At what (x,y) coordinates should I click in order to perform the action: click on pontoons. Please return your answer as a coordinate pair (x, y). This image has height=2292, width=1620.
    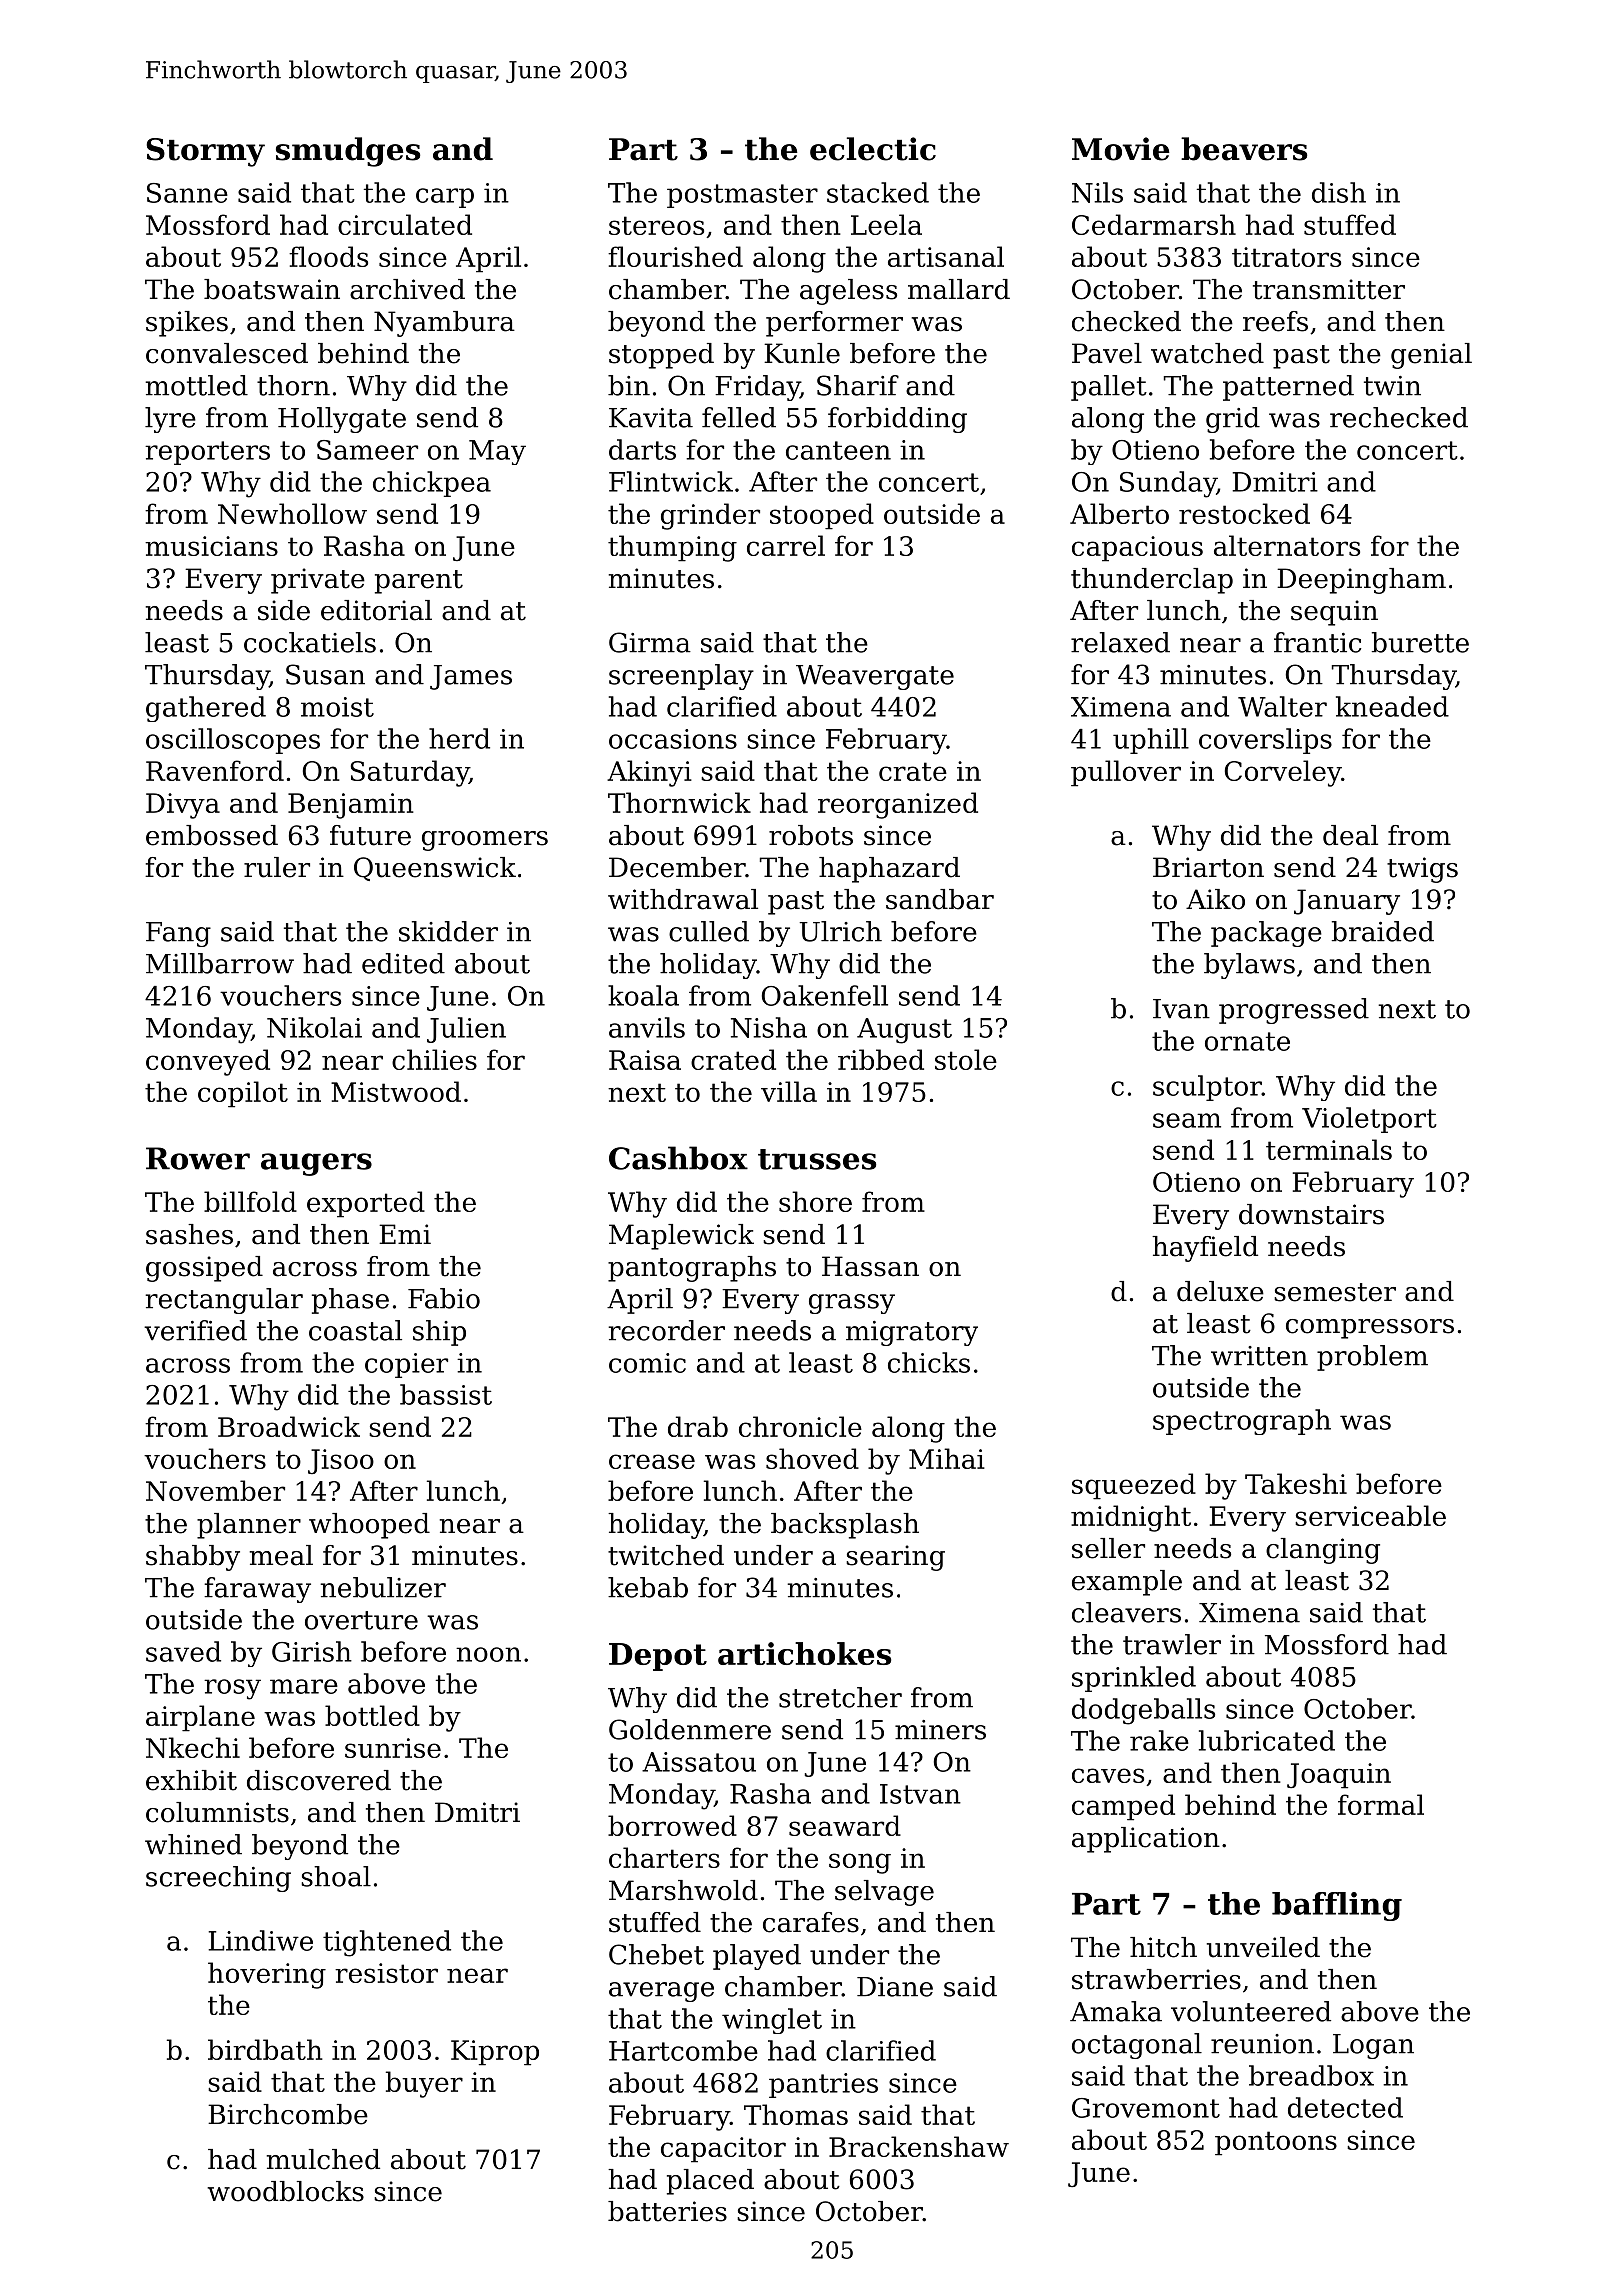
    Looking at the image, I should click on (1276, 2143).
